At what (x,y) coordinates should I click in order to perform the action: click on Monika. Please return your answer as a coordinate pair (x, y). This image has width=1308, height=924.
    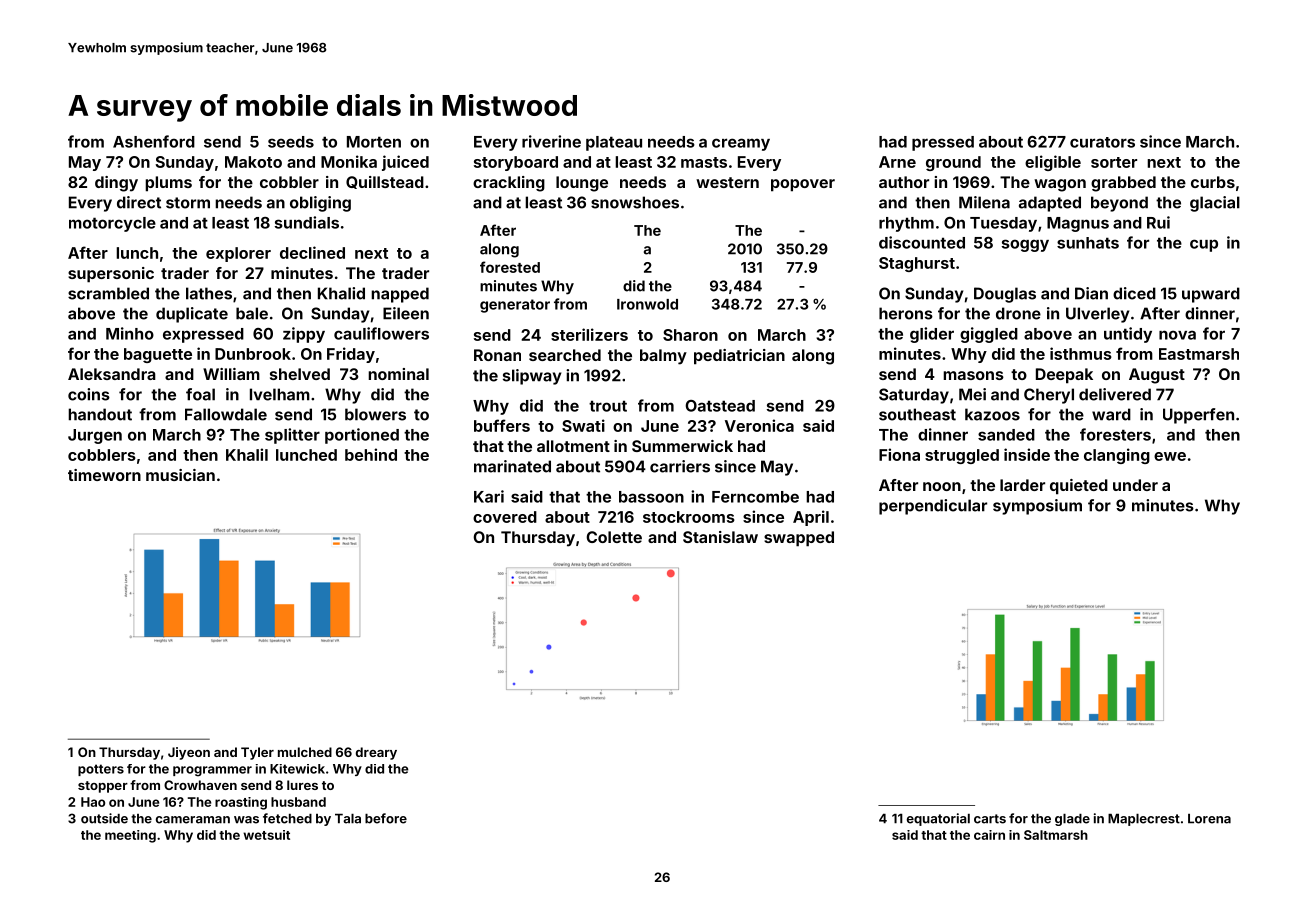
    Looking at the image, I should click on (349, 161).
